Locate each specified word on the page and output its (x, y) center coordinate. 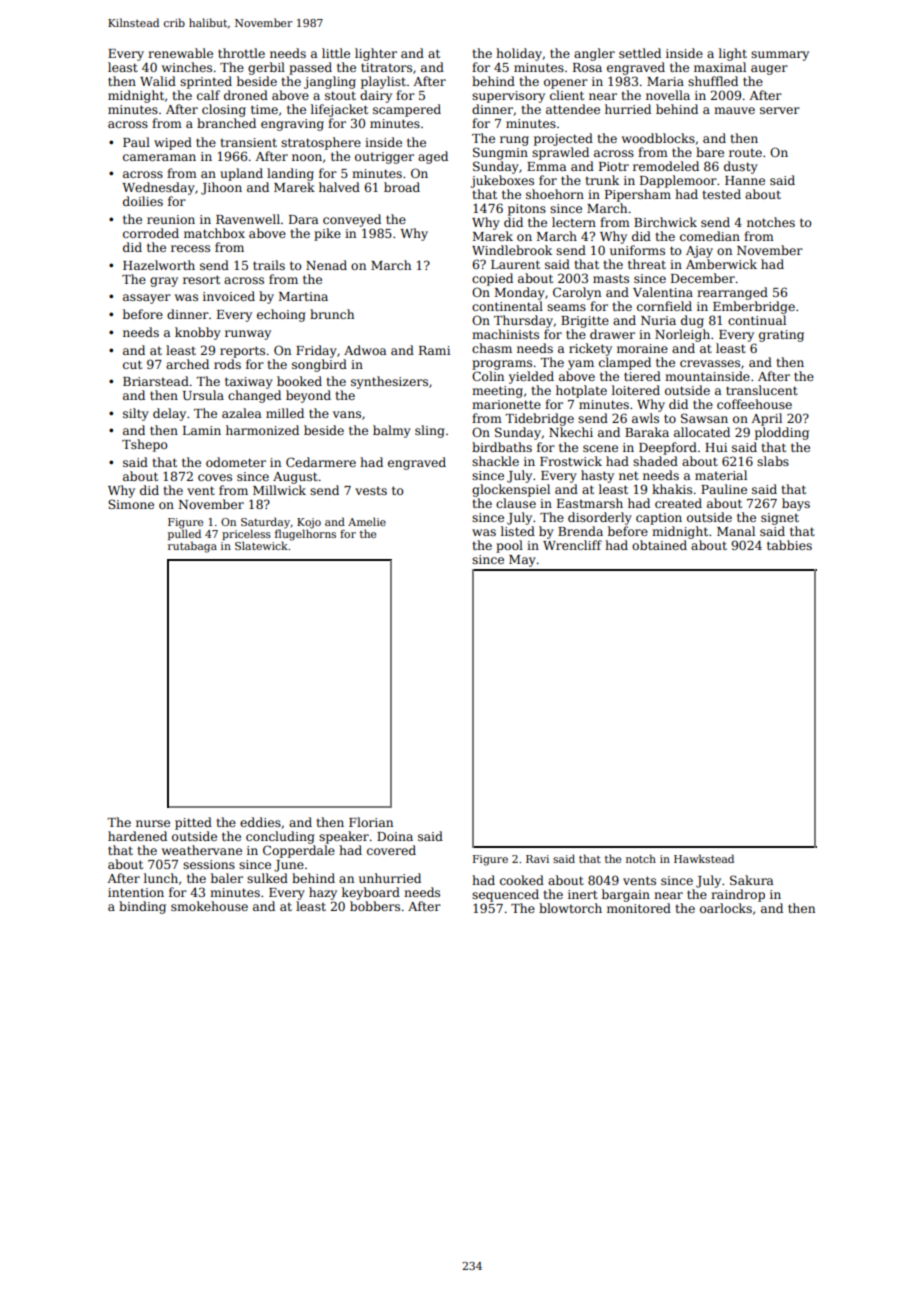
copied (492, 279)
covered (391, 850)
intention (136, 892)
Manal (736, 531)
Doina (395, 836)
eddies (260, 822)
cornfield (664, 306)
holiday (519, 54)
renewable (180, 53)
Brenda (580, 531)
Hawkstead (704, 858)
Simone (131, 504)
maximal (720, 67)
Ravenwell (248, 219)
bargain (626, 895)
